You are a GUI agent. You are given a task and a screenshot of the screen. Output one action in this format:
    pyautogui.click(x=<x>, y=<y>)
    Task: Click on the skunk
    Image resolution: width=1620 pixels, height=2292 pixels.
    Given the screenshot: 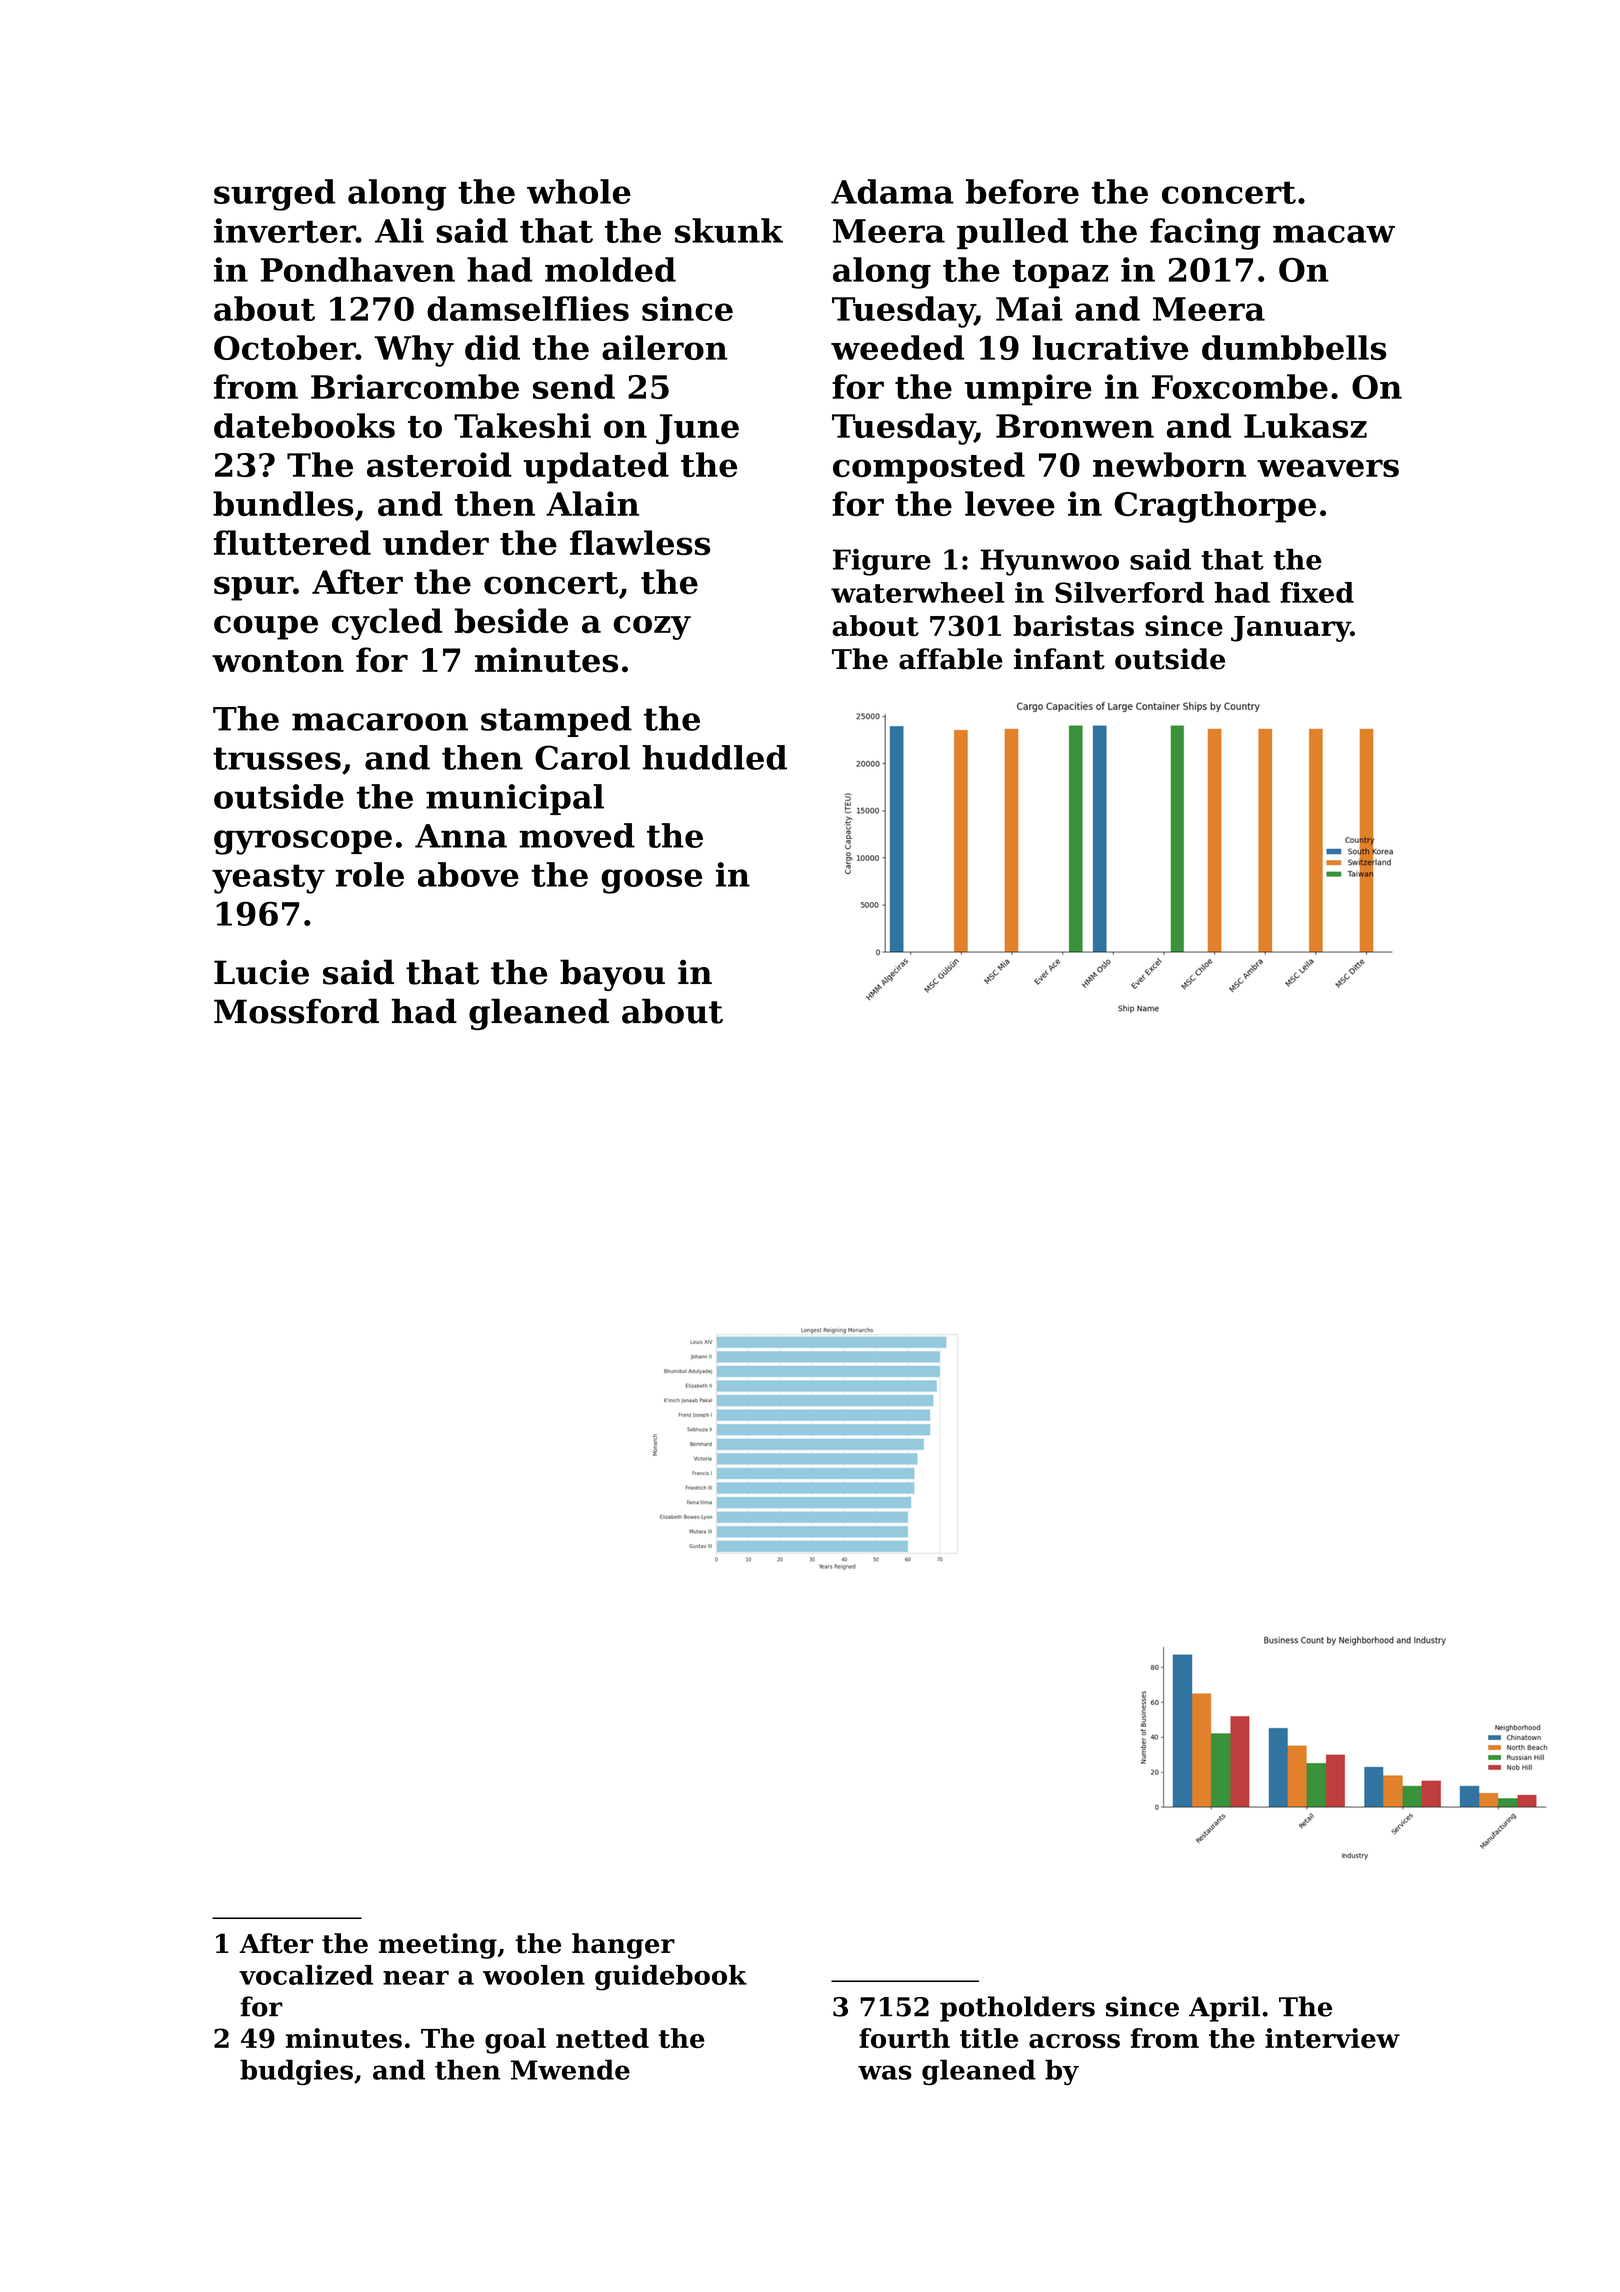 What is the action you would take?
    pyautogui.click(x=729, y=230)
